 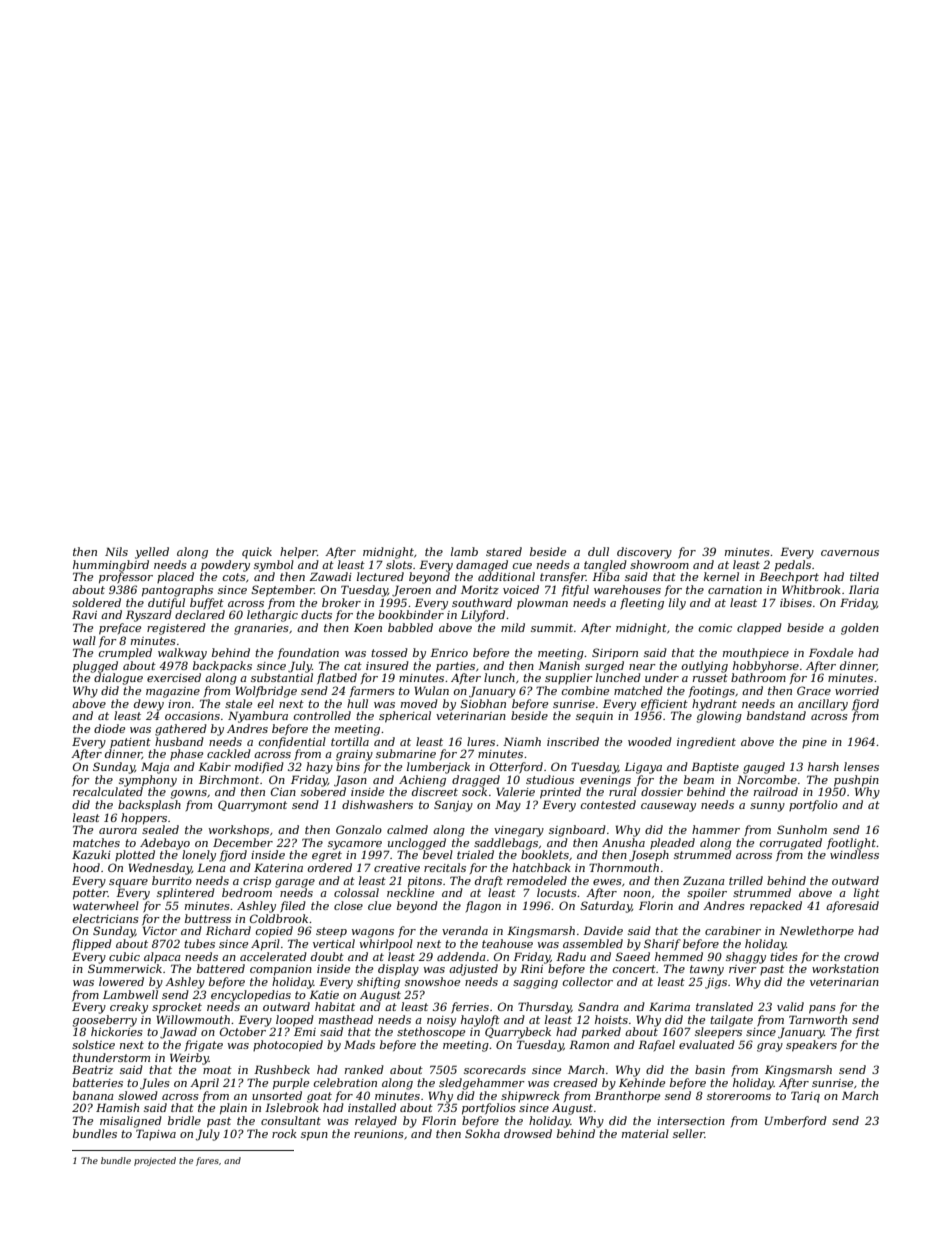 I want to click on Maja, so click(x=155, y=768).
